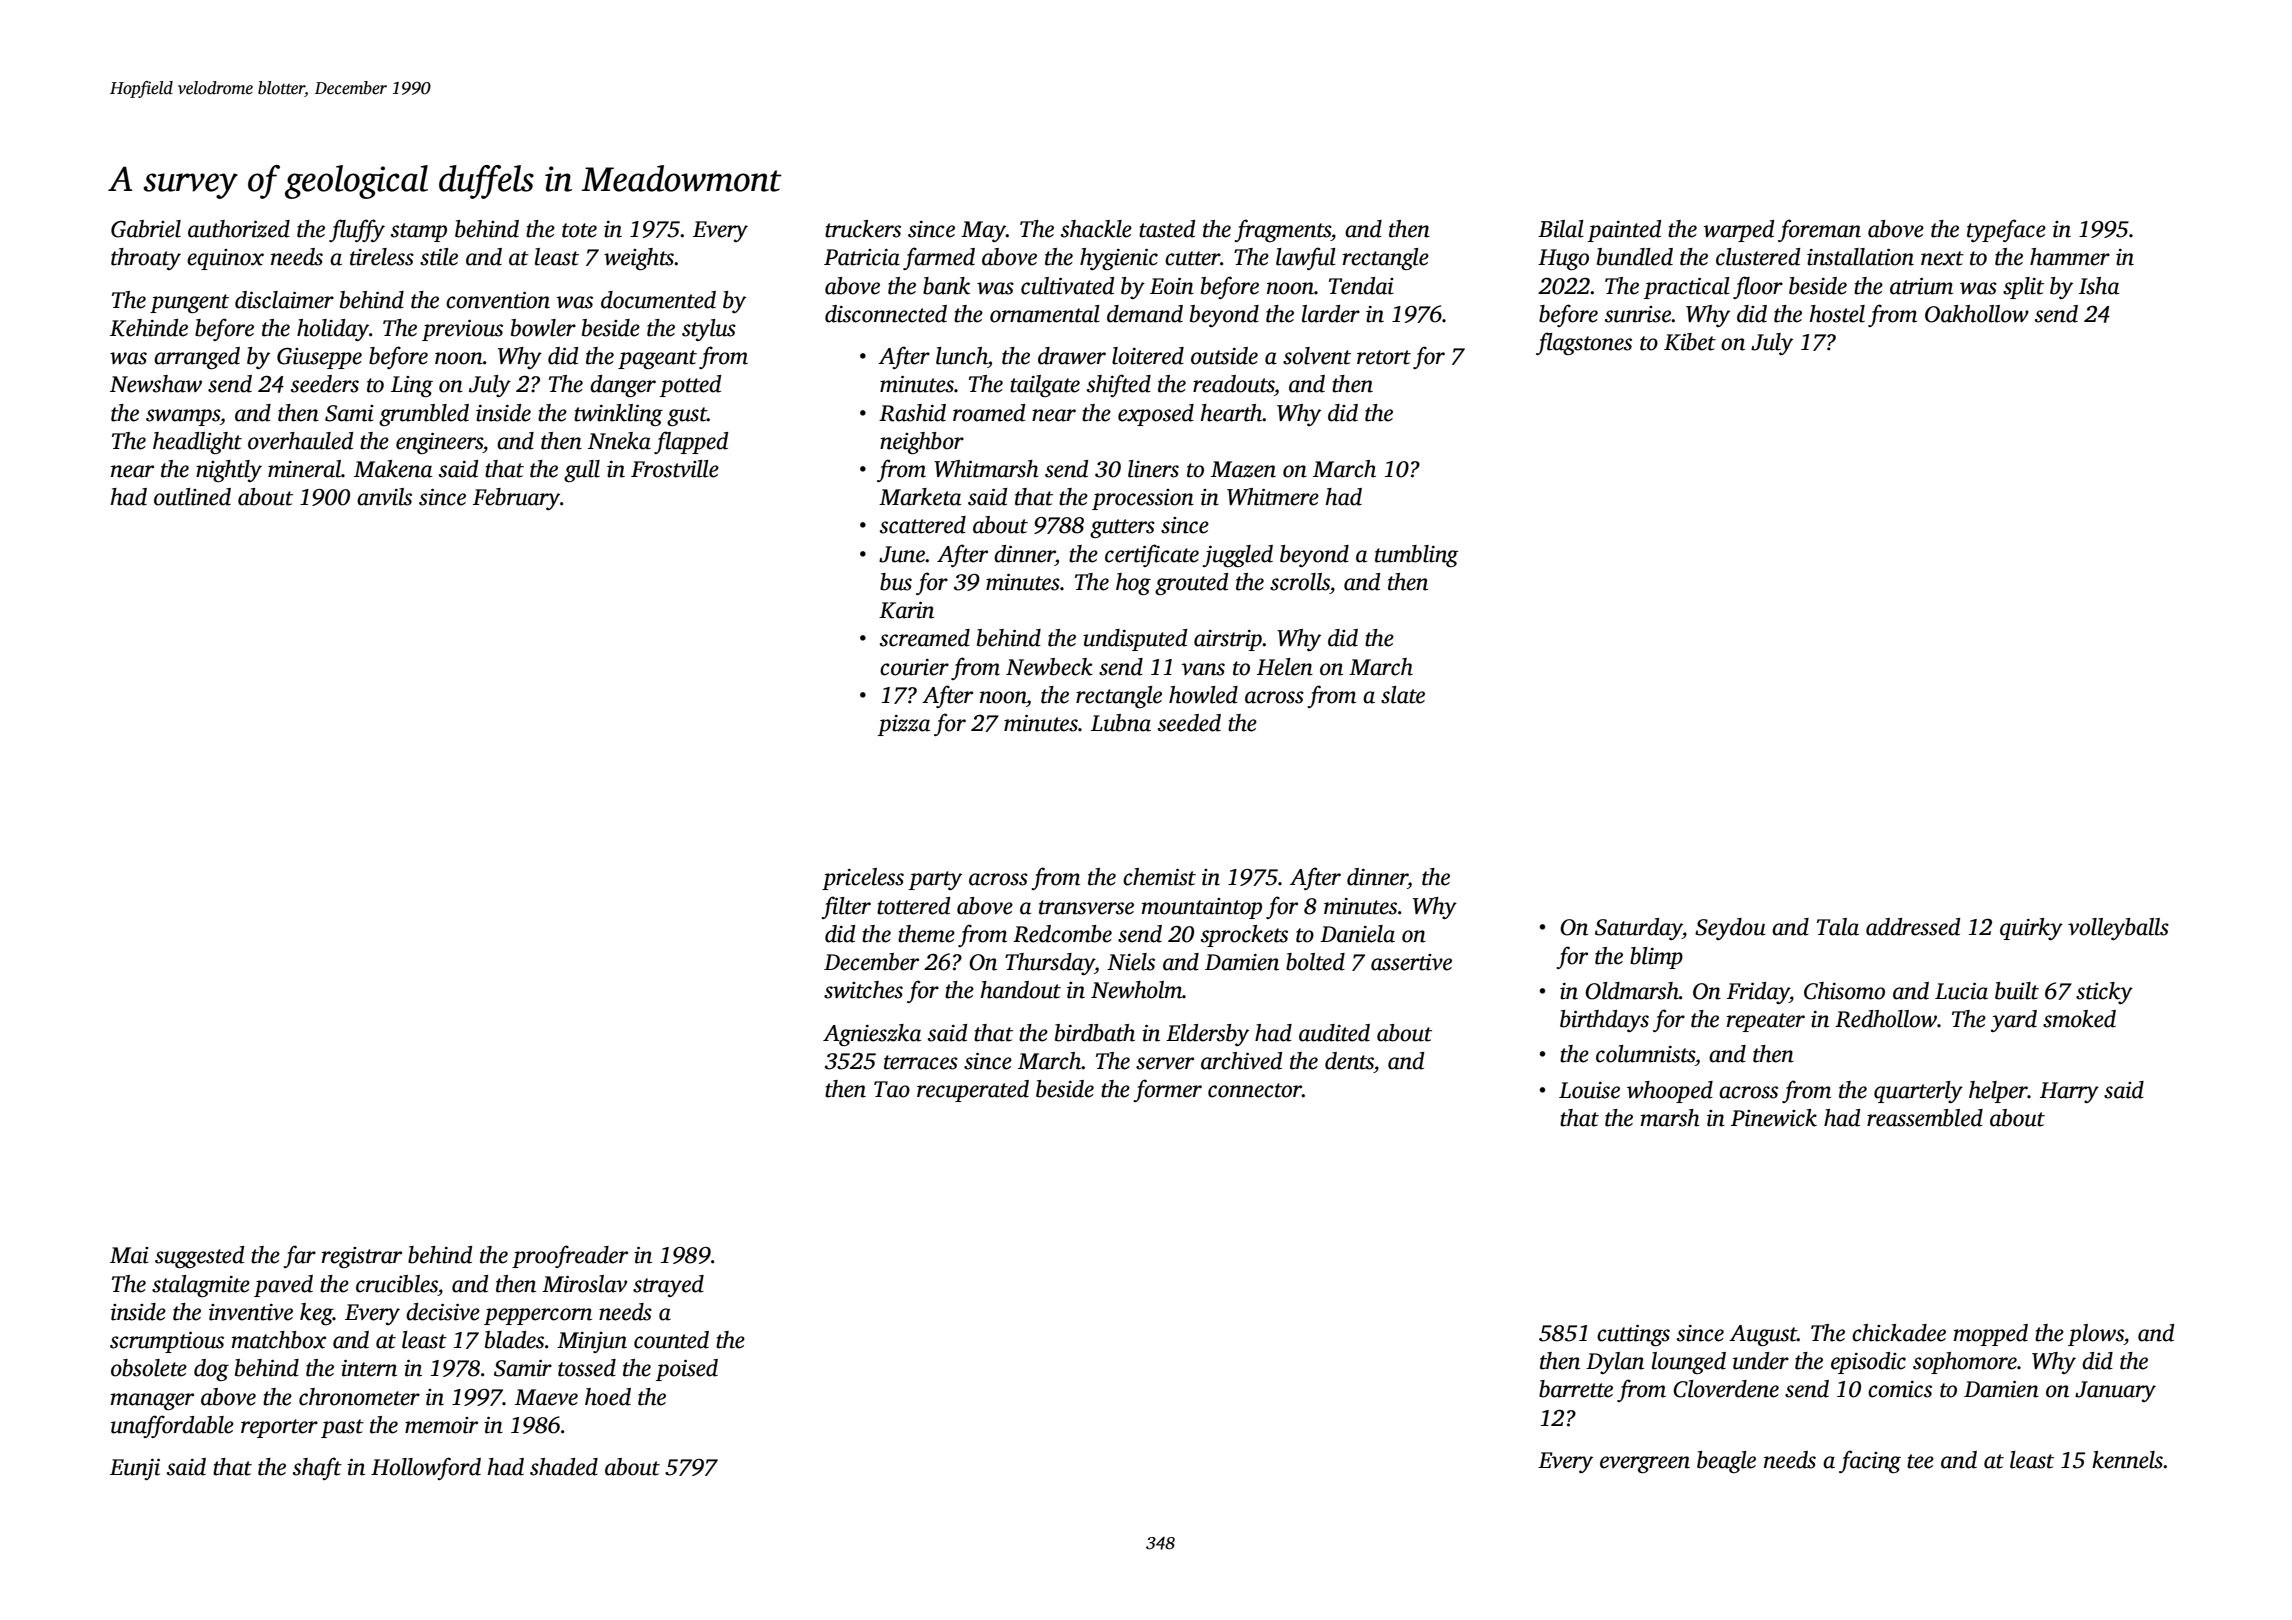  I want to click on former, so click(1167, 1090).
